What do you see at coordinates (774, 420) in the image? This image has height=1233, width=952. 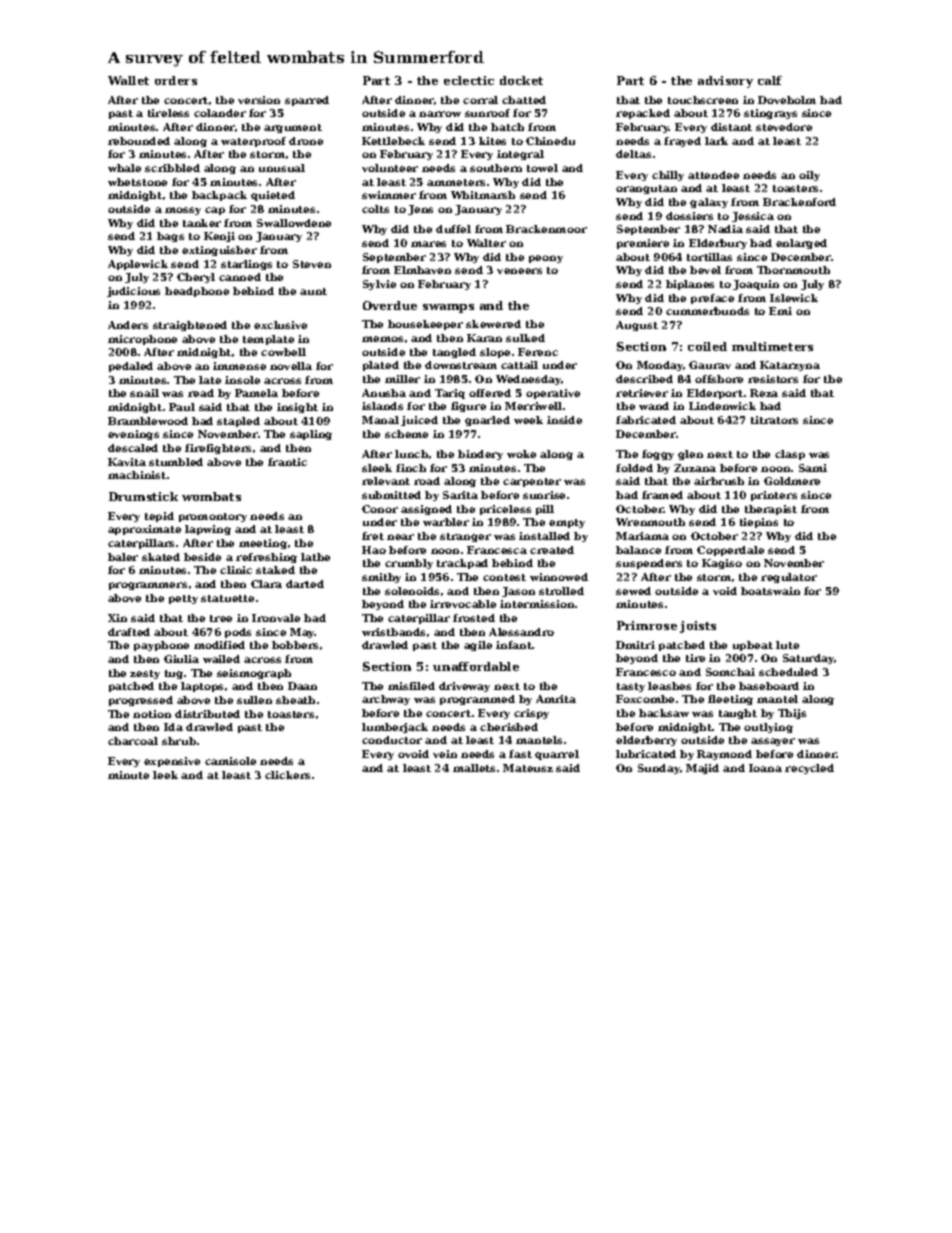 I see `titrators` at bounding box center [774, 420].
